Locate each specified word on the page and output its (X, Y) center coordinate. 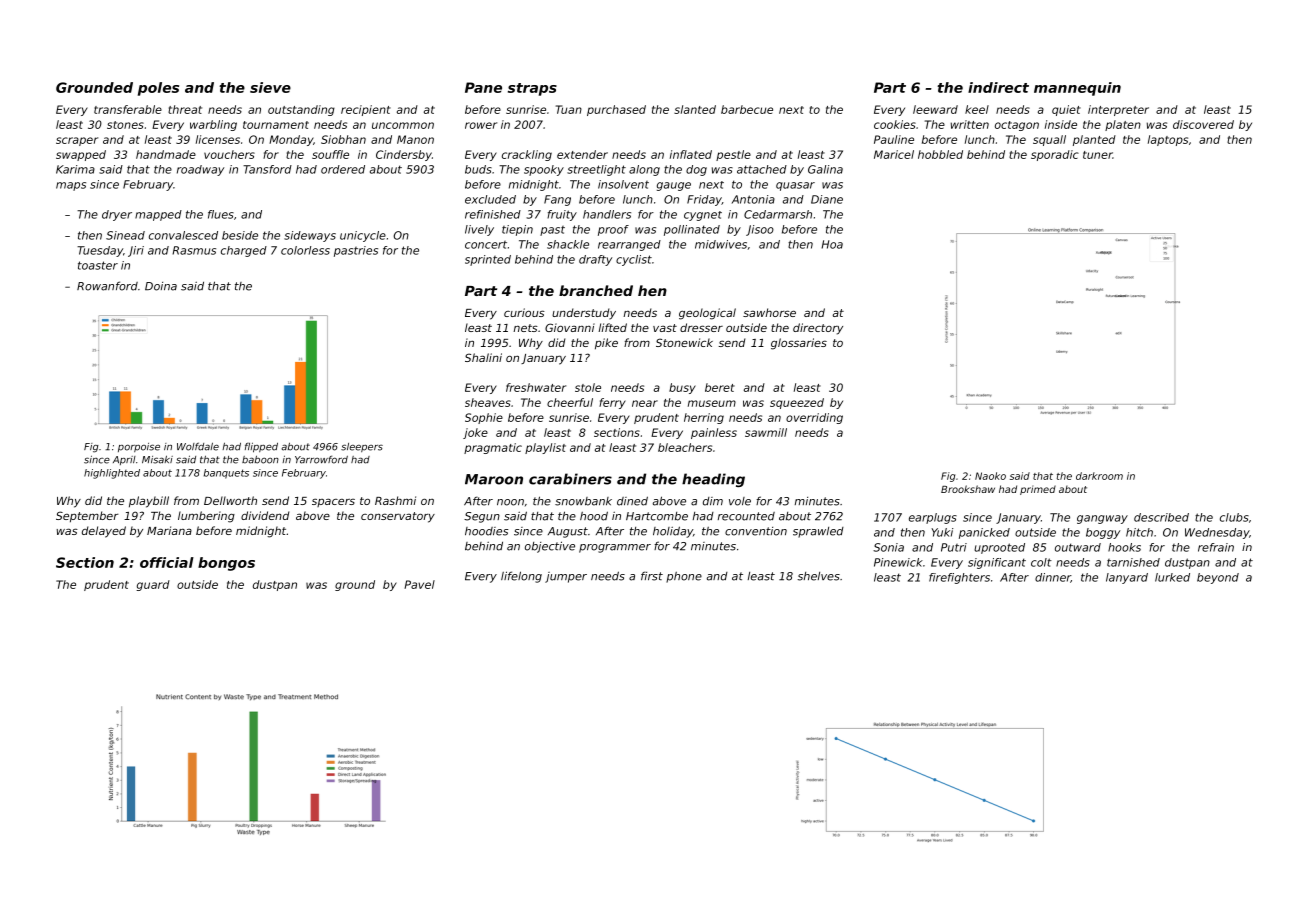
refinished (493, 214)
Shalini (483, 357)
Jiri (136, 251)
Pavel (419, 584)
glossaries (799, 344)
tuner (1098, 155)
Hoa (832, 244)
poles (158, 89)
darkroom (1099, 476)
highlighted (112, 474)
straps (532, 89)
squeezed (797, 403)
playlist (545, 448)
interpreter (1118, 110)
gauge (674, 186)
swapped (81, 155)
